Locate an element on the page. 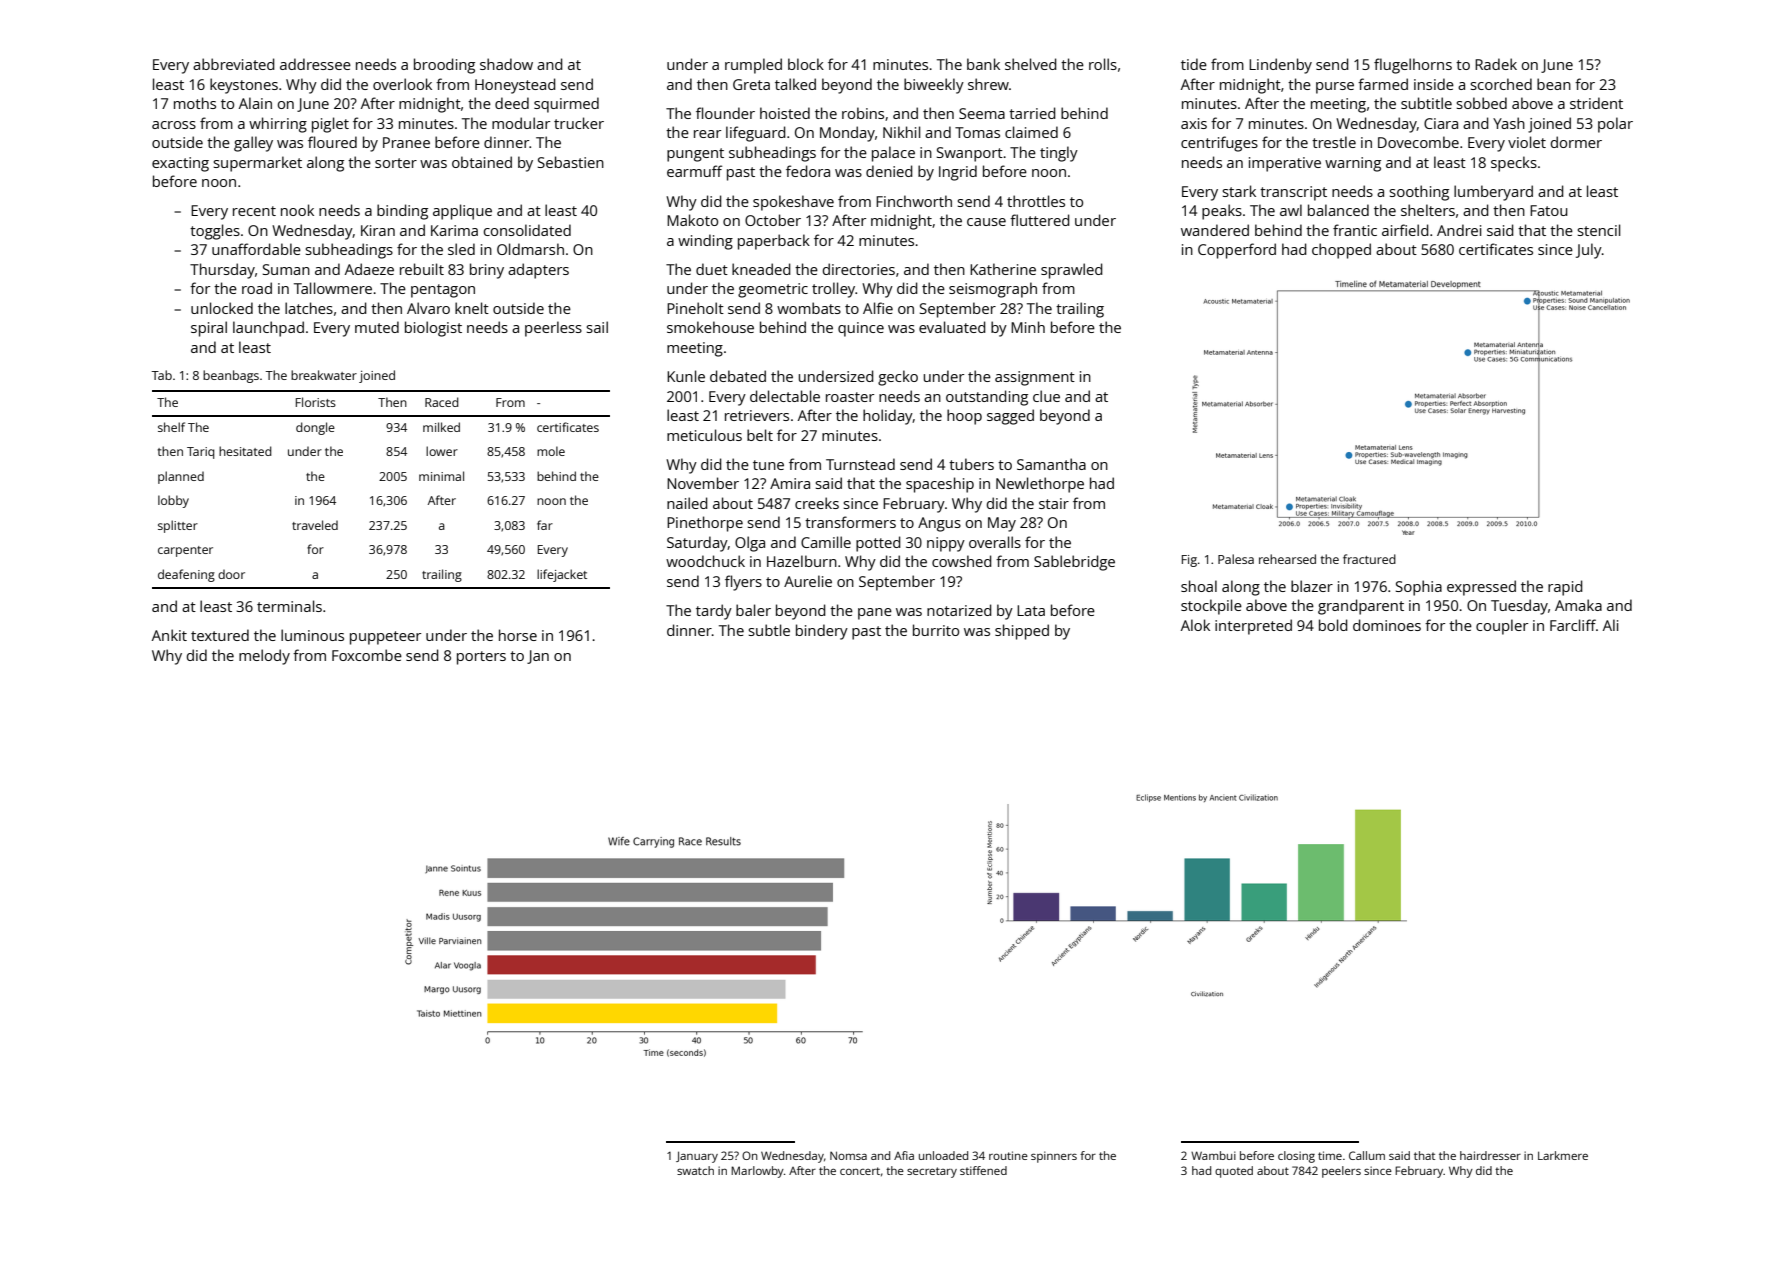 This image has width=1790, height=1266. gecko is located at coordinates (898, 378).
